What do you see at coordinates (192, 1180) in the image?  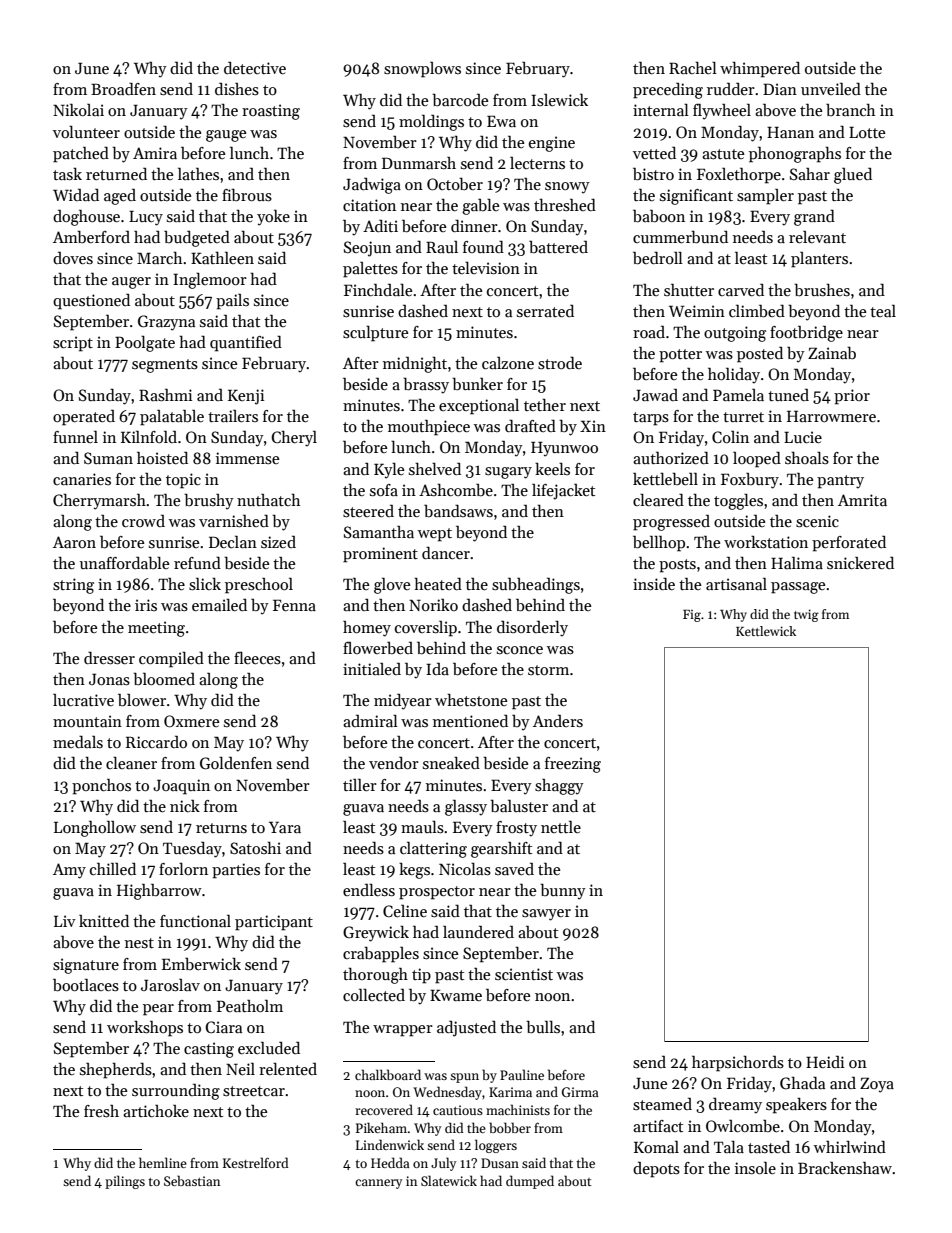 I see `Sebastian` at bounding box center [192, 1180].
